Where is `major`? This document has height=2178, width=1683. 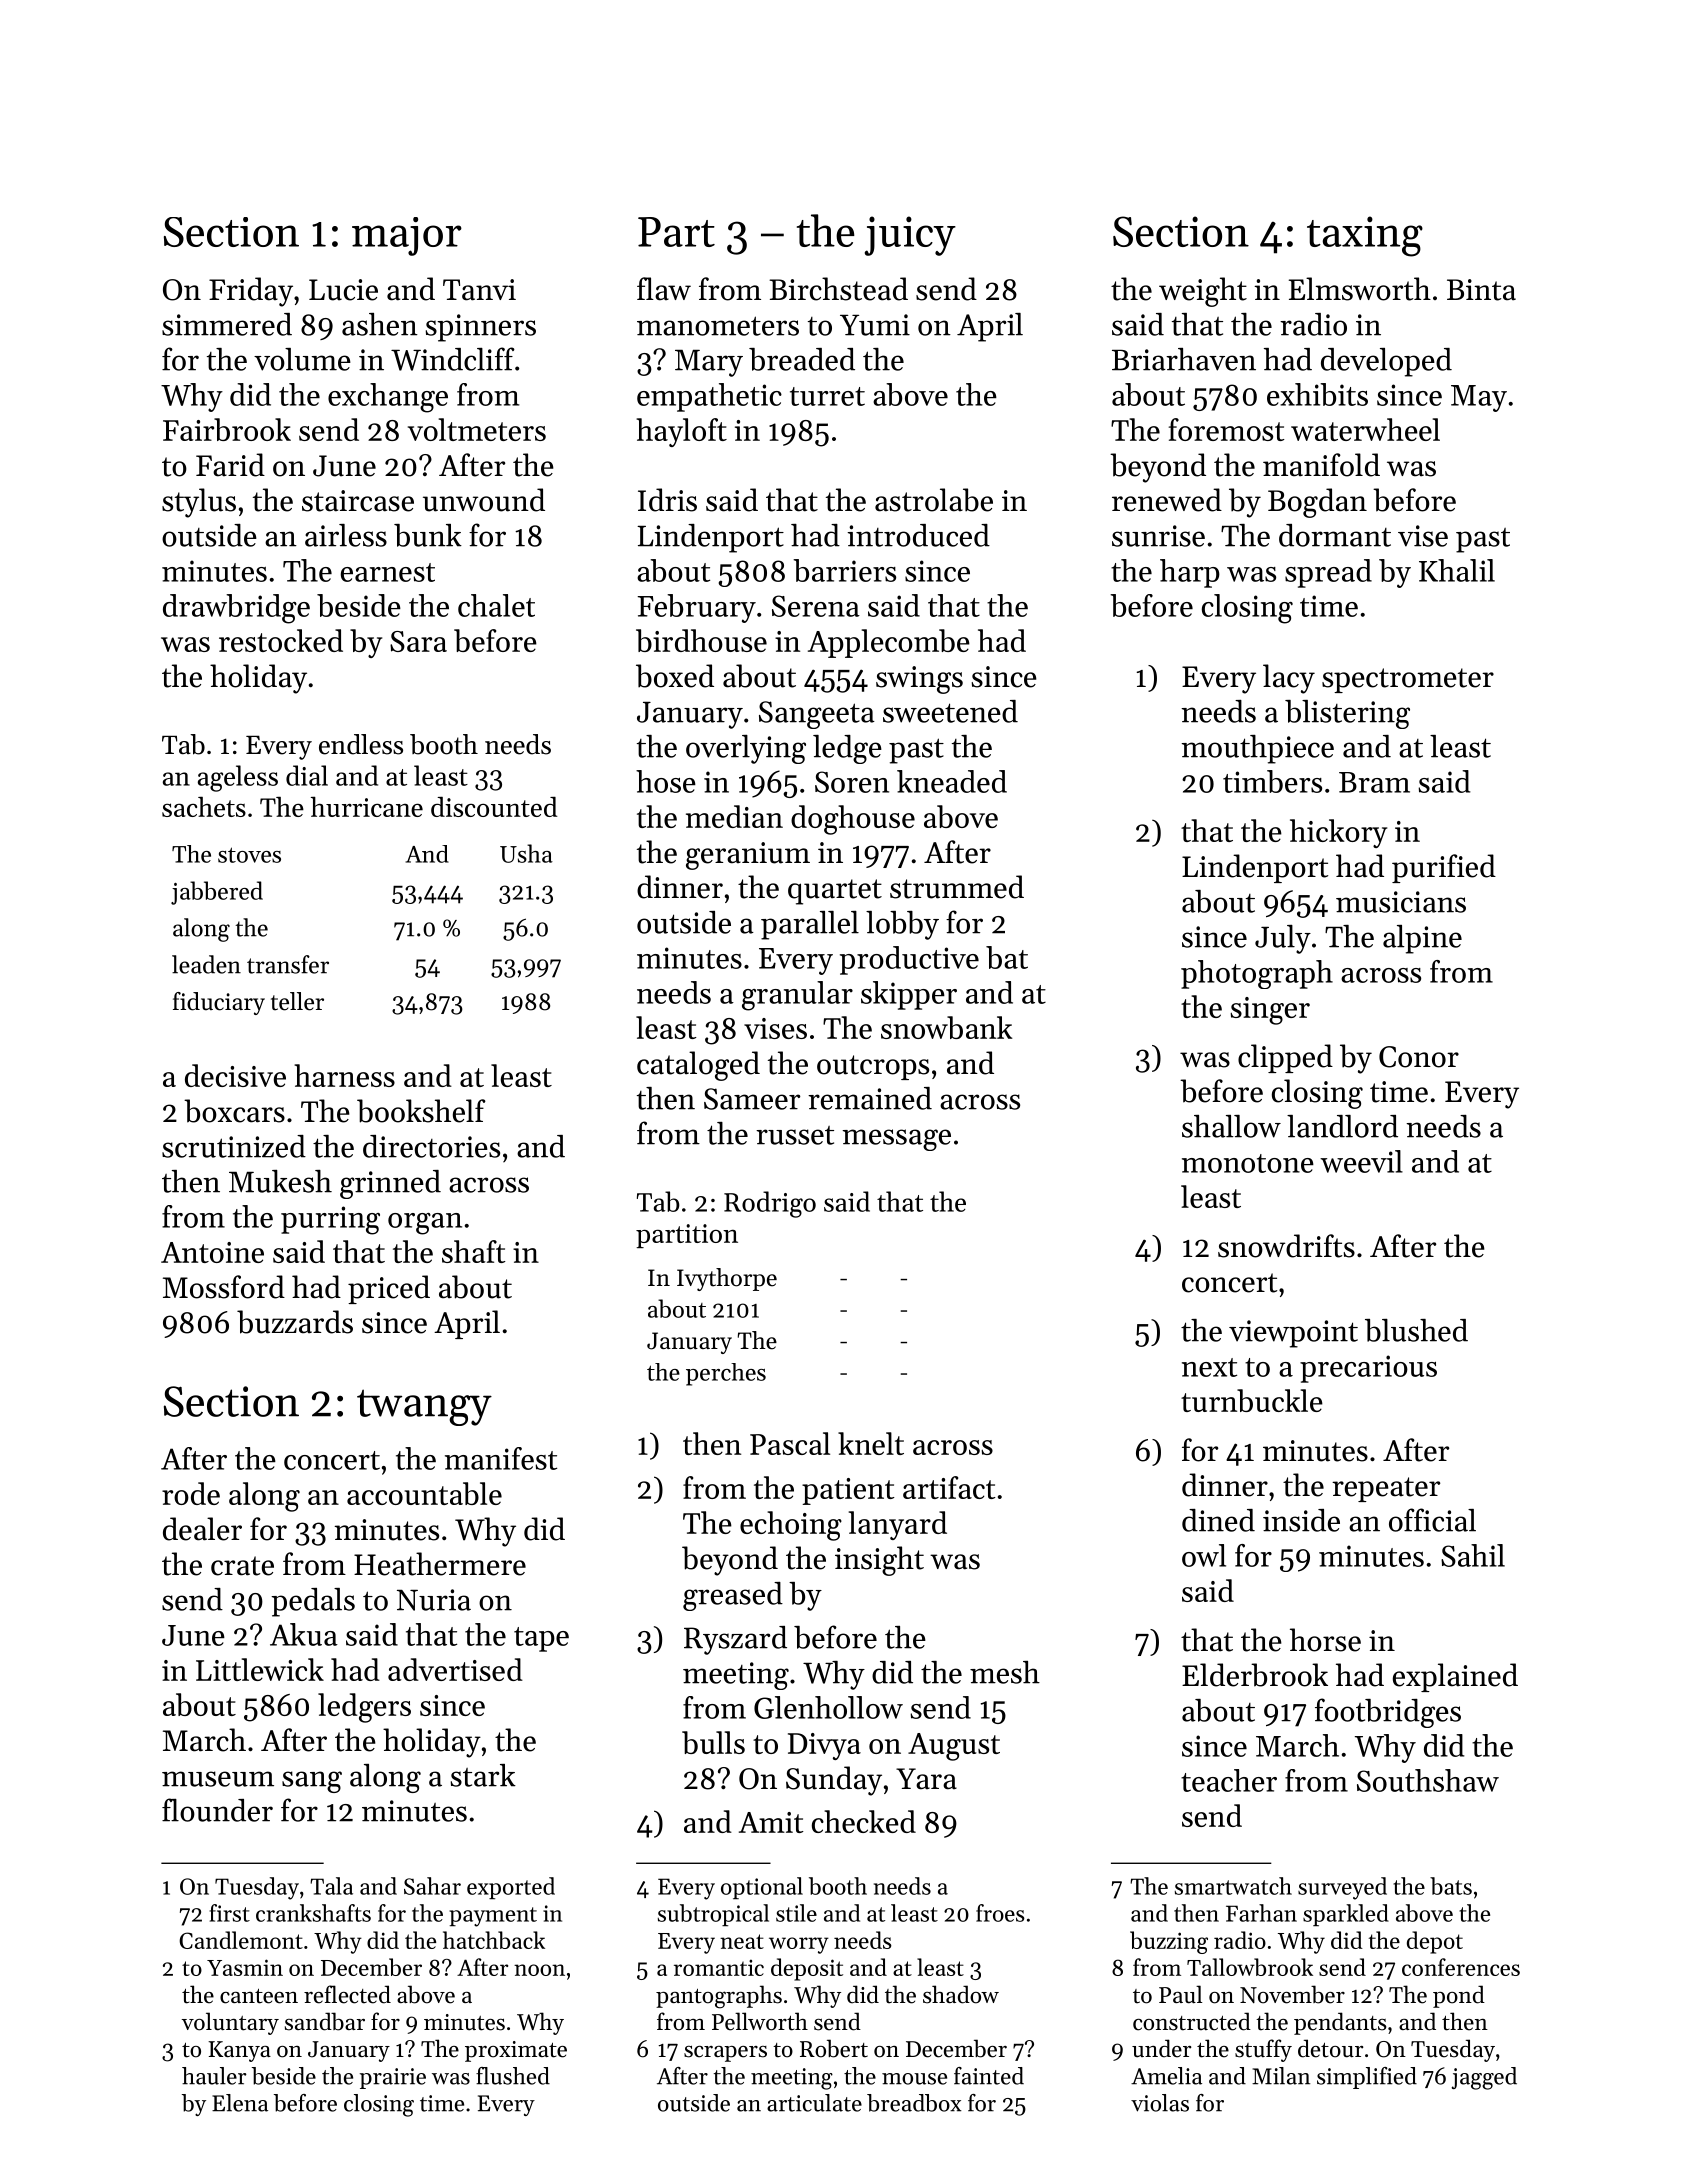 major is located at coordinates (407, 236).
